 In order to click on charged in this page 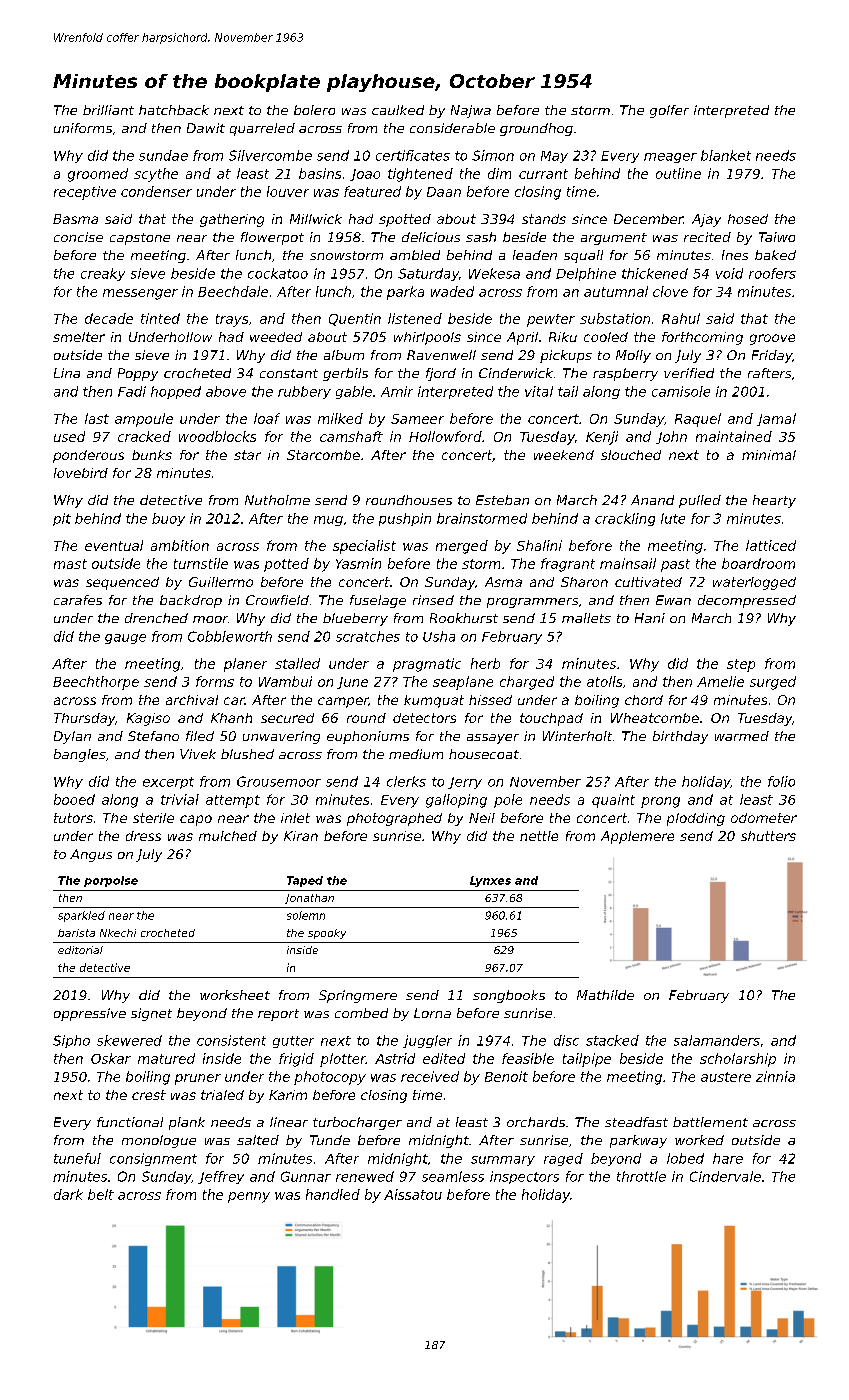, I will do `click(527, 683)`.
